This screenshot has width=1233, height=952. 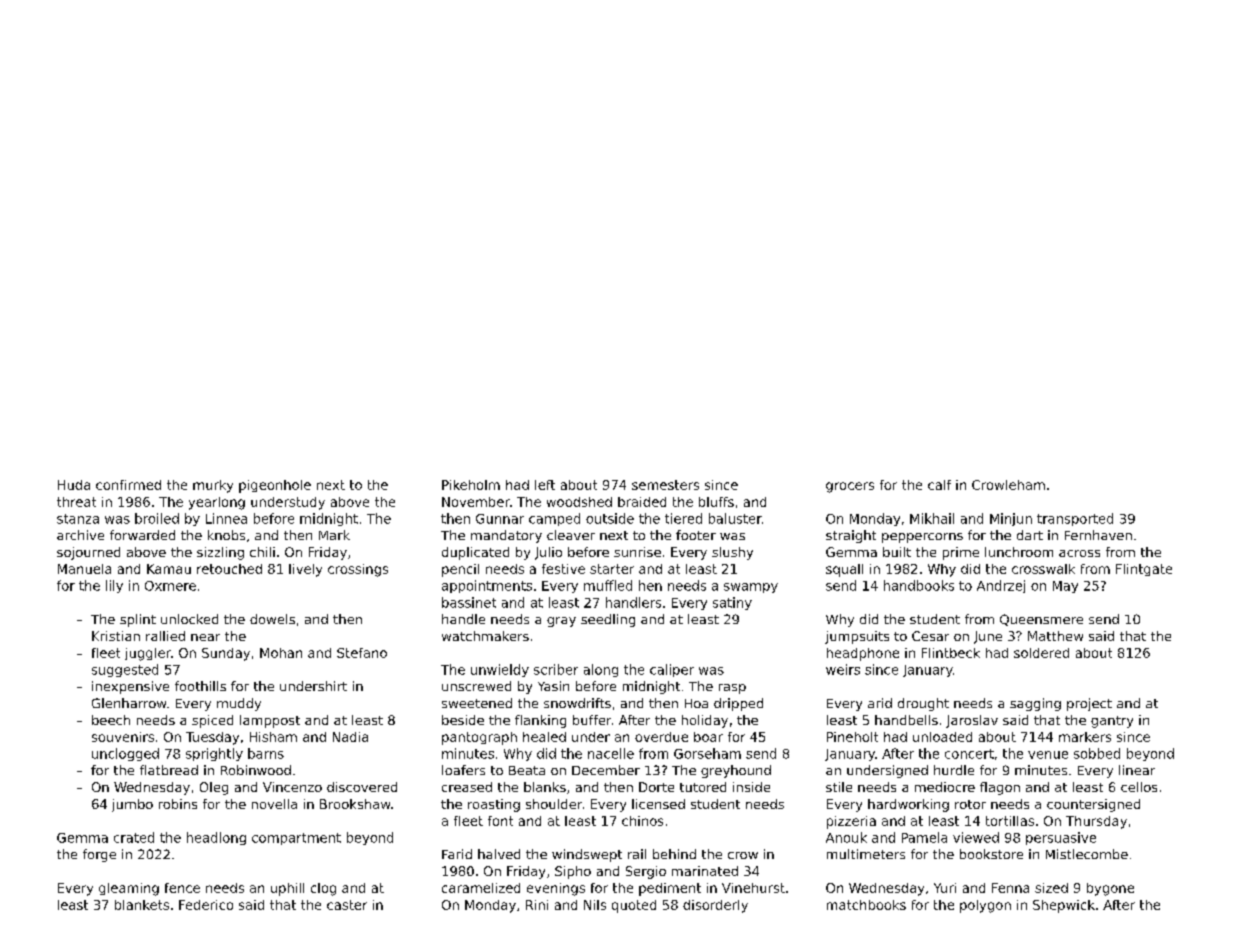 I want to click on drought, so click(x=923, y=704).
